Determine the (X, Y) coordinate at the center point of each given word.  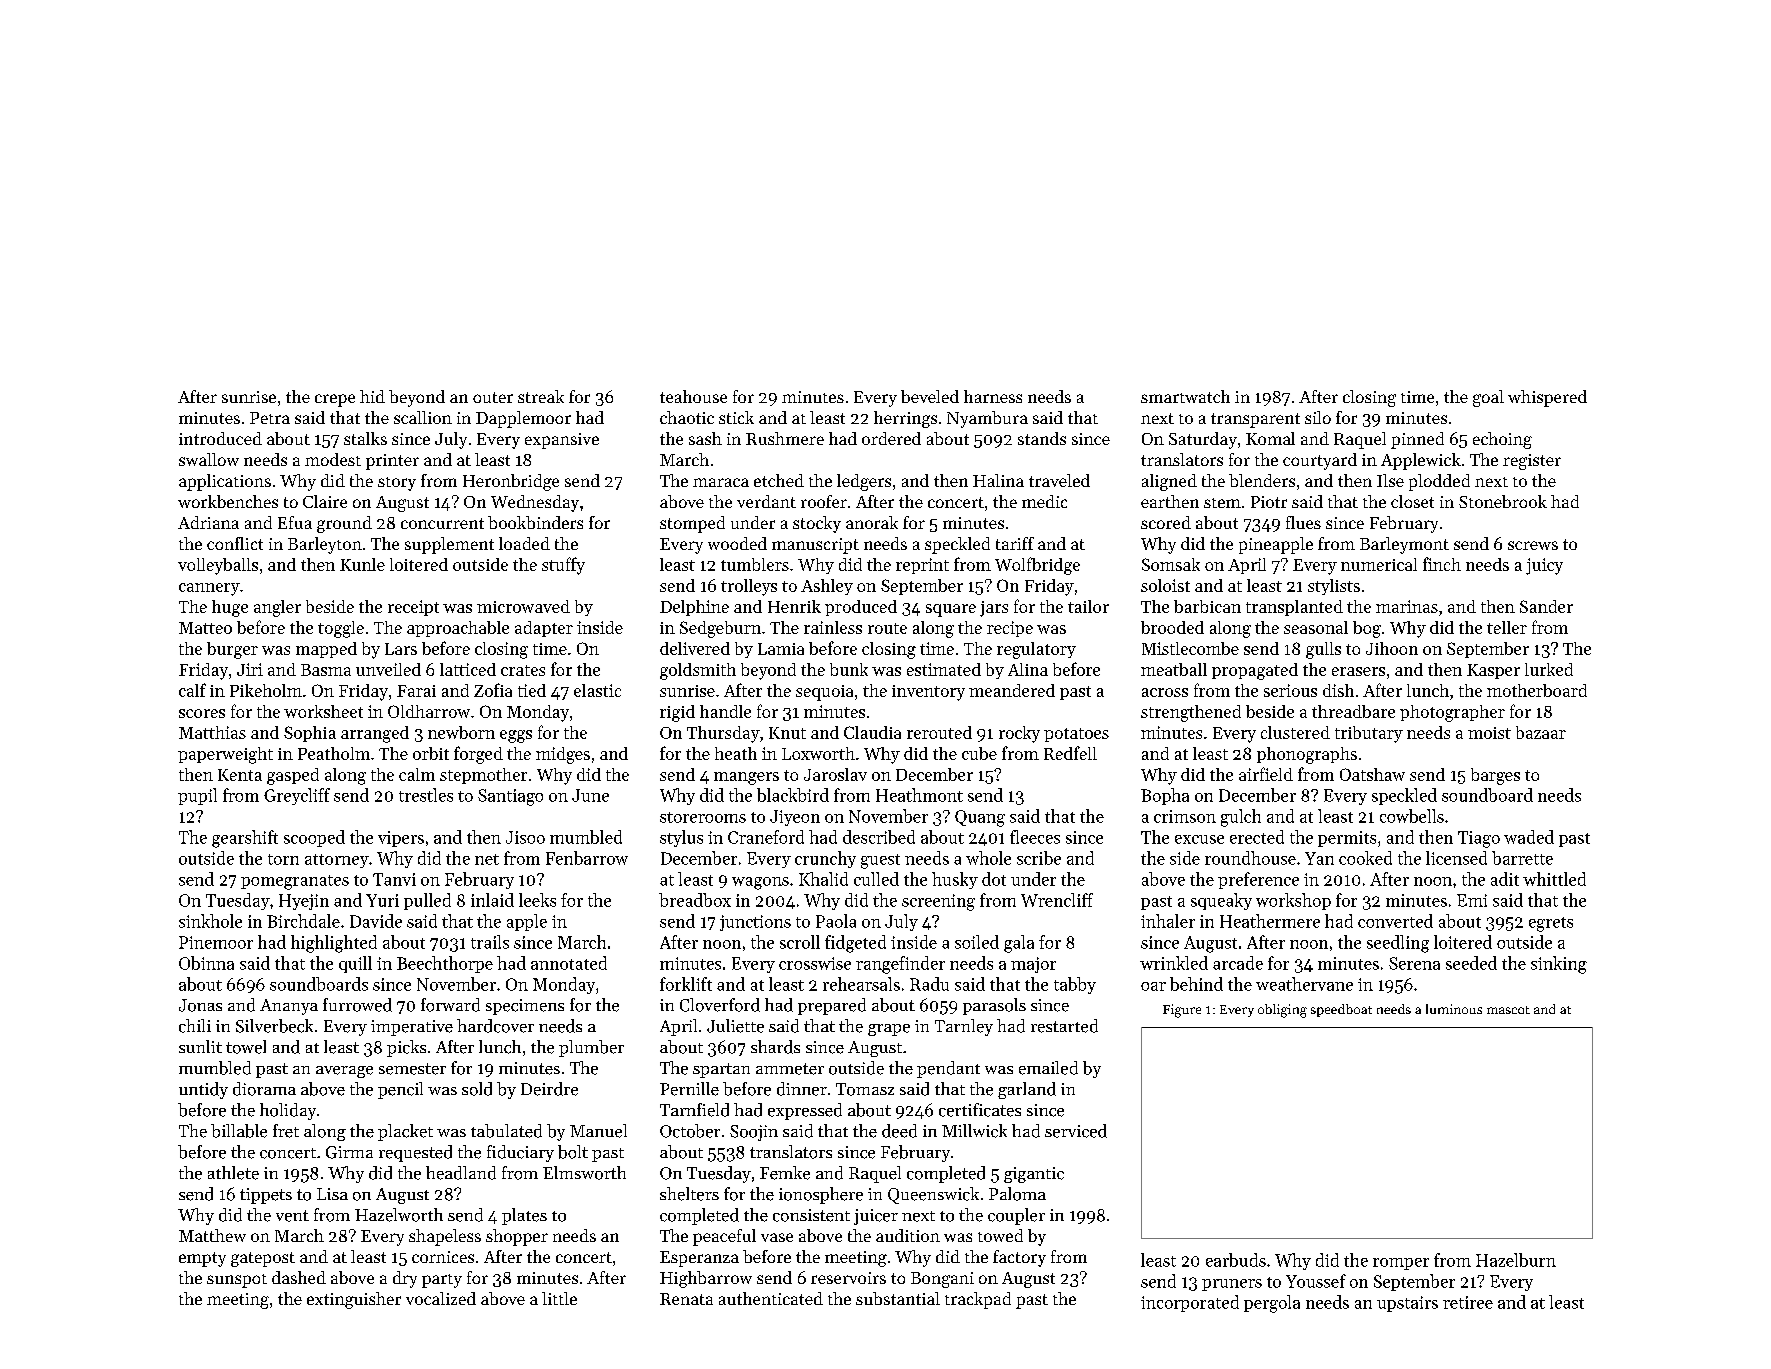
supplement (449, 545)
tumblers (755, 564)
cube (979, 753)
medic (1044, 501)
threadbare (1353, 711)
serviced (1076, 1131)
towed (1000, 1235)
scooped (314, 838)
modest (333, 459)
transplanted (1294, 608)
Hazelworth (399, 1215)
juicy (1544, 566)
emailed (1048, 1068)
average (344, 1072)
